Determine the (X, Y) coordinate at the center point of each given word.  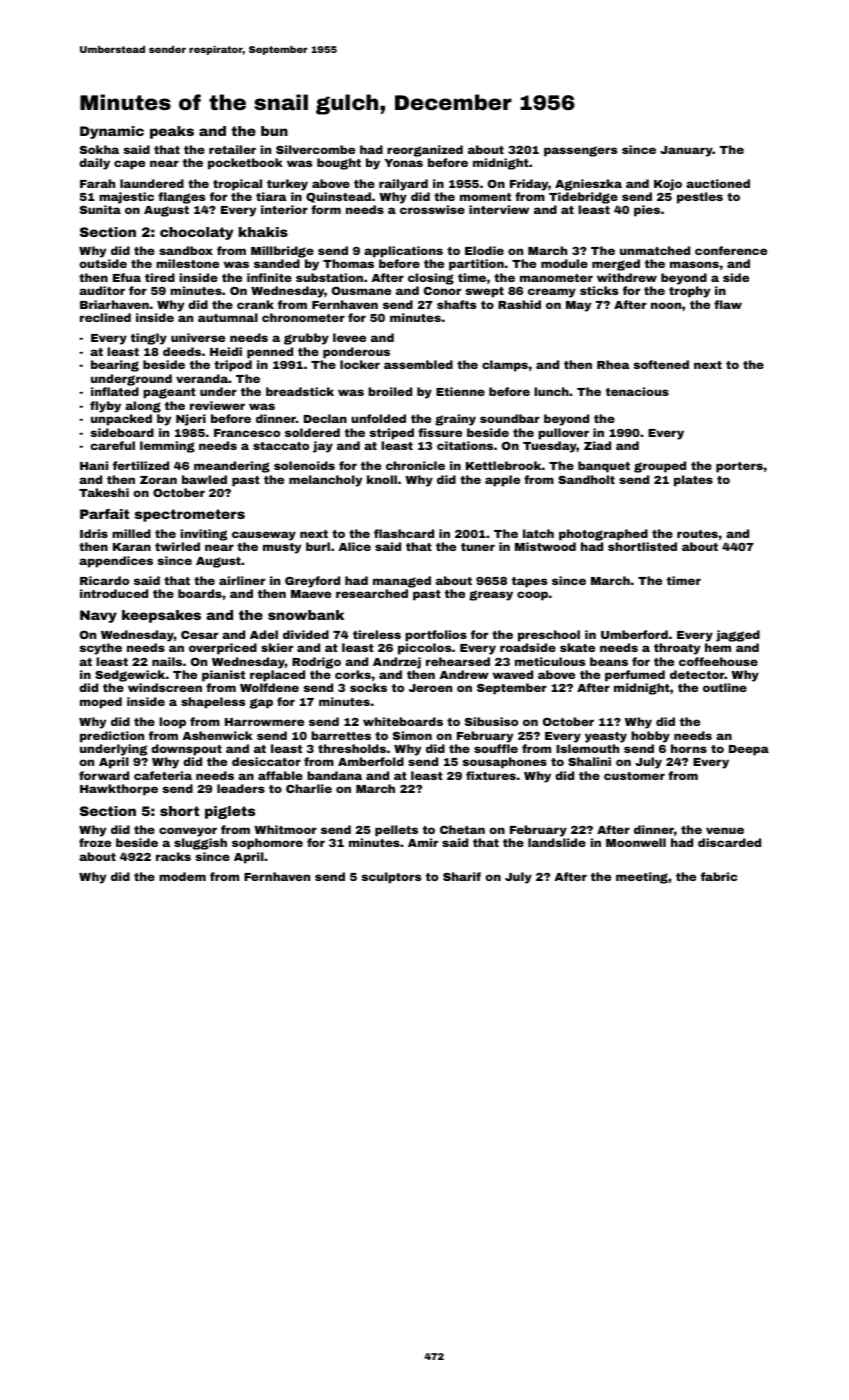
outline (725, 687)
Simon (412, 735)
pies (647, 211)
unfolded (378, 418)
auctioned (718, 183)
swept (484, 292)
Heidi (226, 351)
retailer (232, 149)
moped (101, 703)
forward (104, 775)
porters (739, 467)
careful (113, 445)
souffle (496, 748)
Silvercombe (315, 149)
